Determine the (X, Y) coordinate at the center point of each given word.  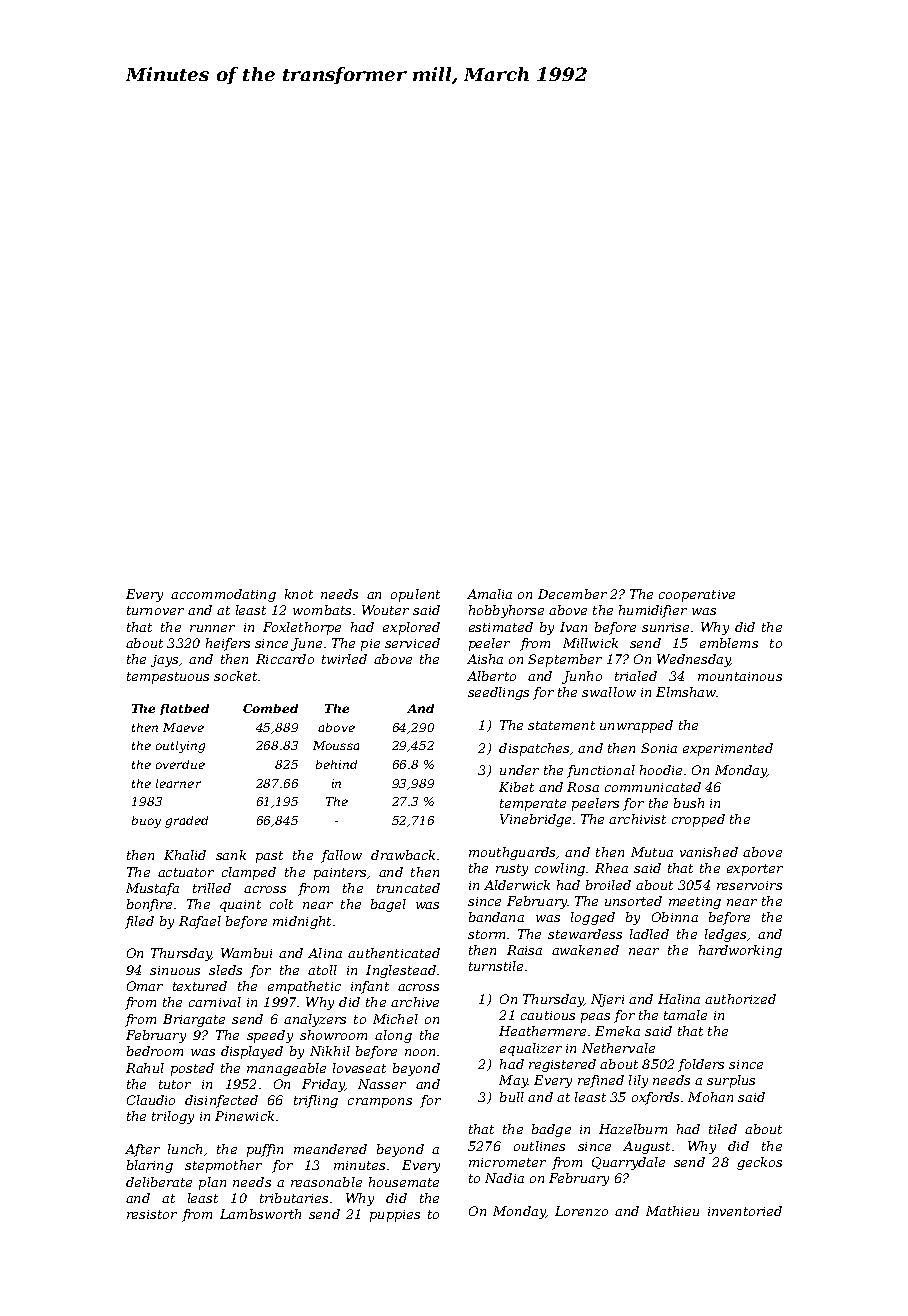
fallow (341, 856)
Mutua (652, 852)
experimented (728, 749)
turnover (155, 610)
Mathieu (672, 1211)
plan (212, 1183)
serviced (412, 643)
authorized (740, 999)
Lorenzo (581, 1211)
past (269, 857)
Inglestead (401, 971)
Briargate (194, 1020)
